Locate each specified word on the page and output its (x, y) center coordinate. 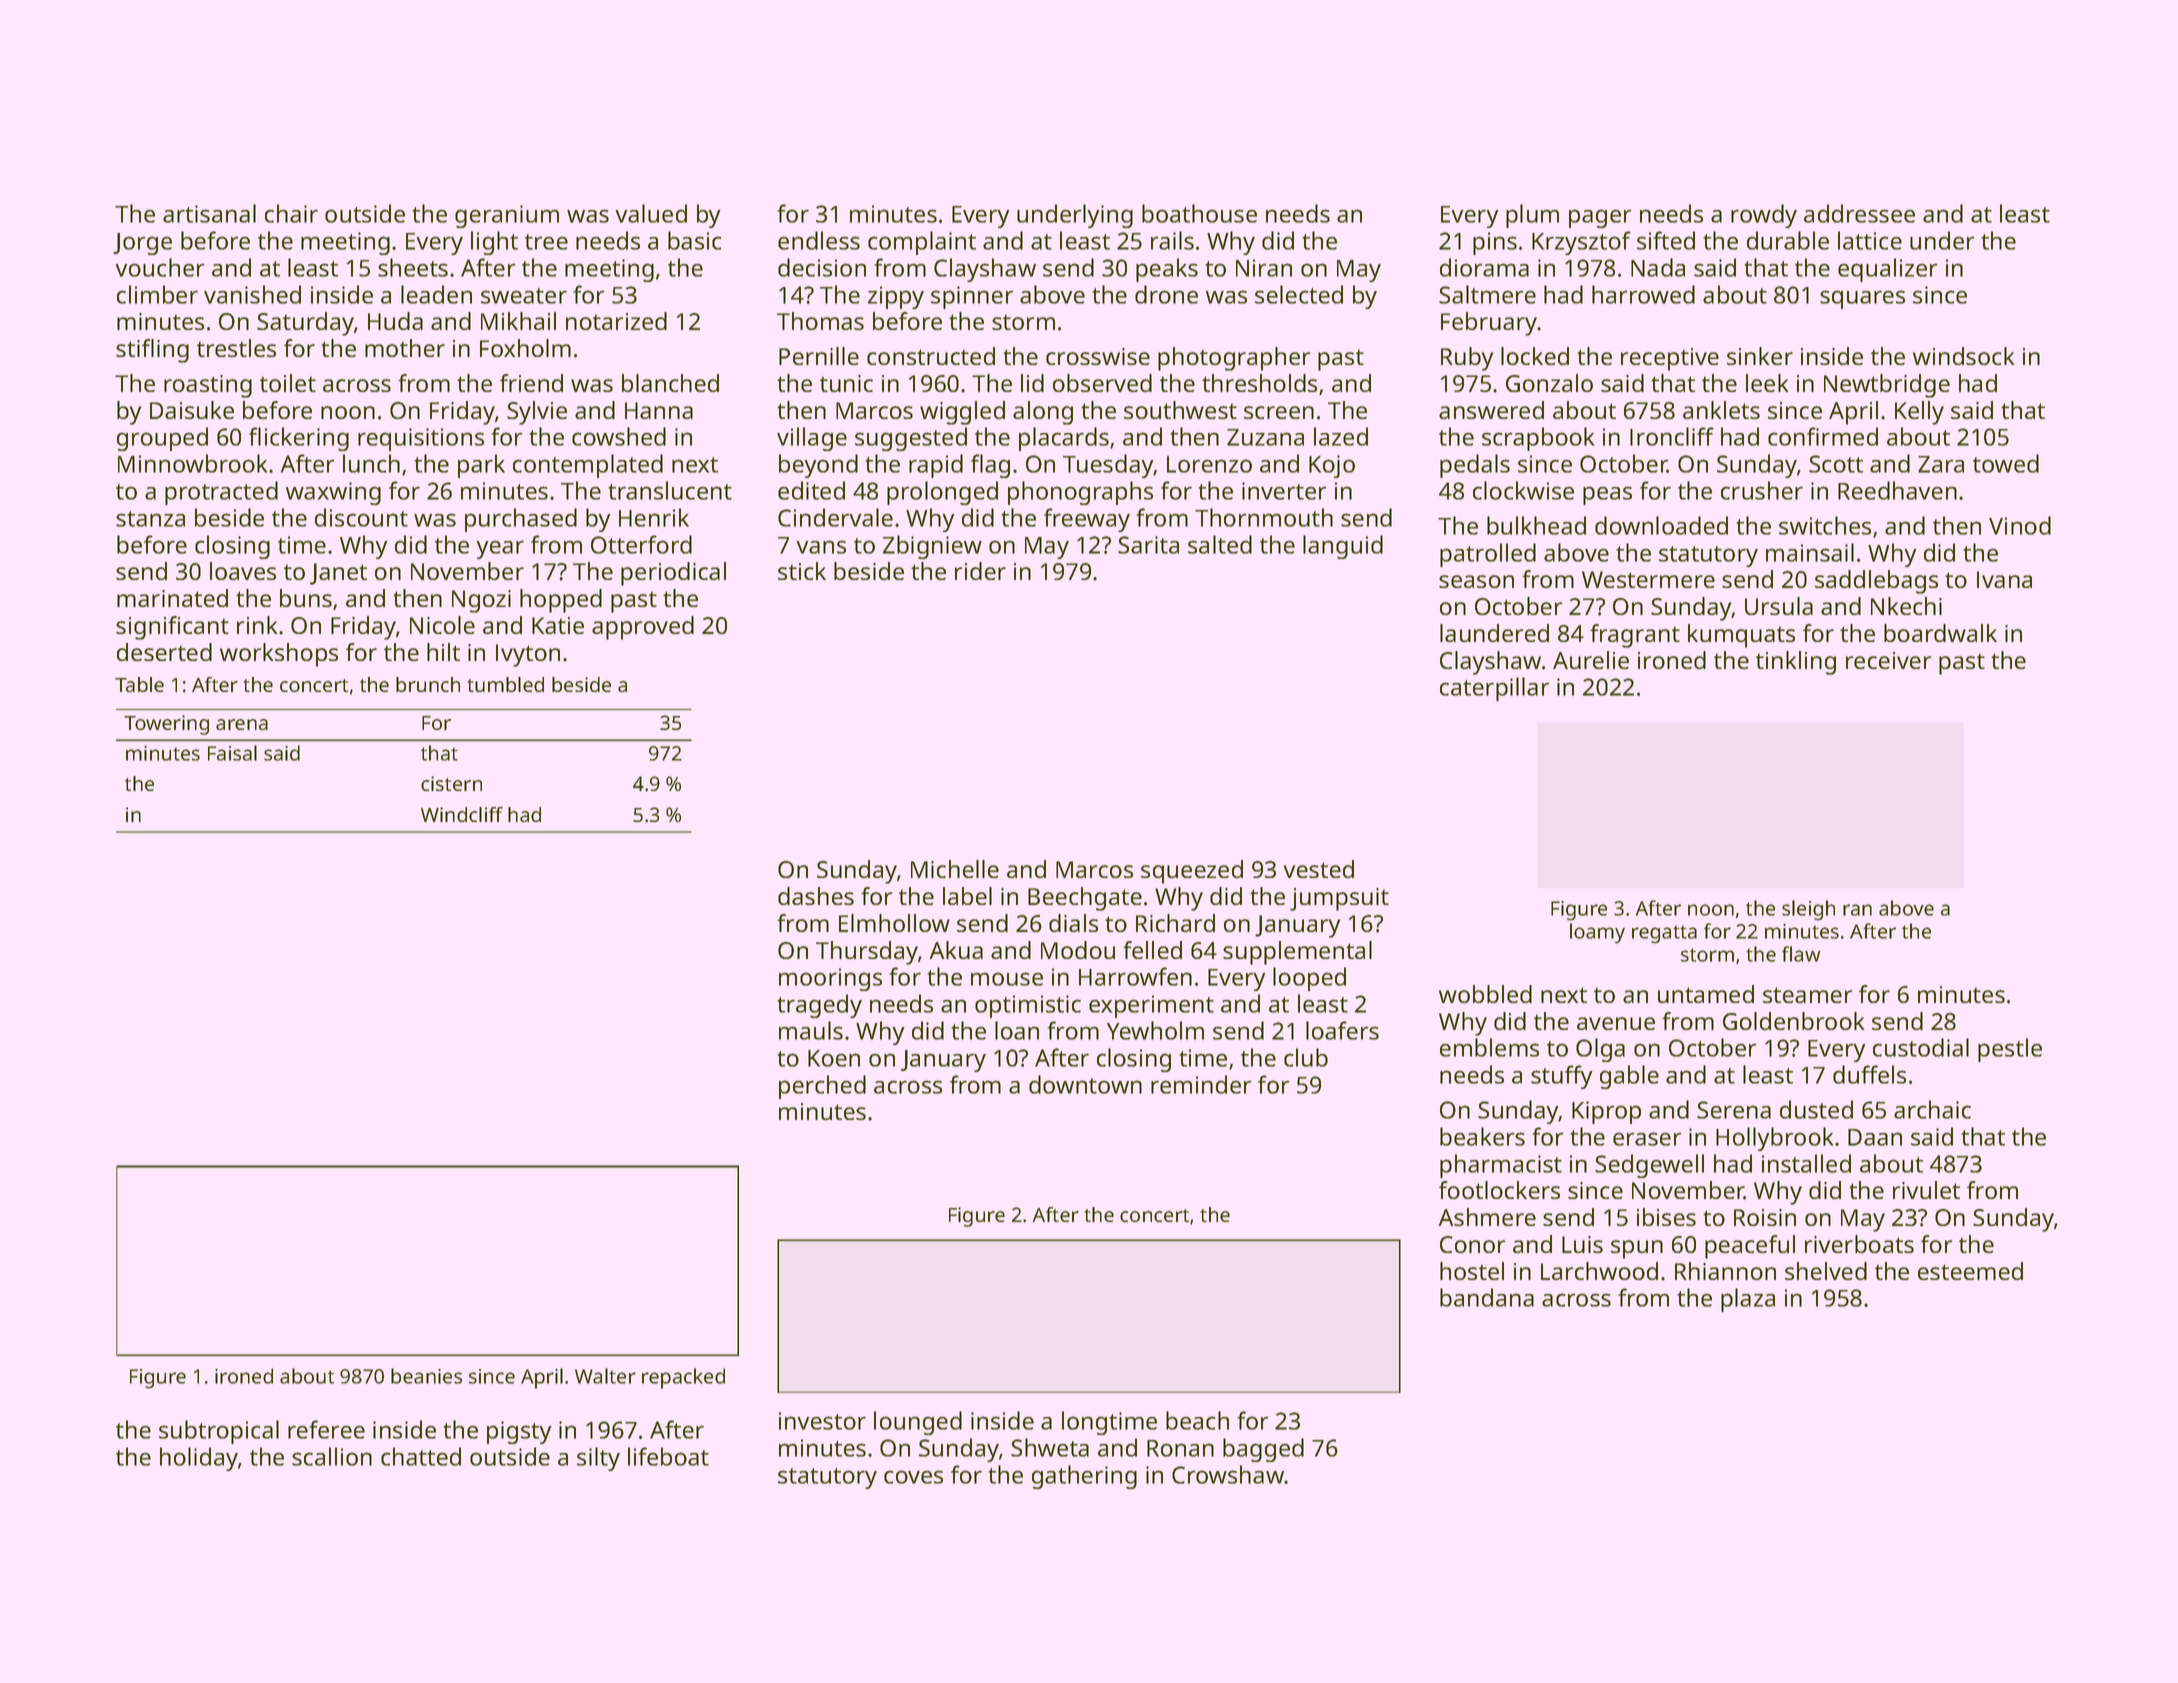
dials (1073, 923)
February (1489, 324)
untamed (1706, 994)
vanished (252, 294)
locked (1535, 356)
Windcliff (462, 814)
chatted (421, 1456)
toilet (288, 383)
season (1476, 581)
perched (822, 1087)
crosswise (1098, 356)
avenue (1616, 1023)
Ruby (1467, 359)
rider (980, 571)
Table (139, 684)
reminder (1201, 1084)
